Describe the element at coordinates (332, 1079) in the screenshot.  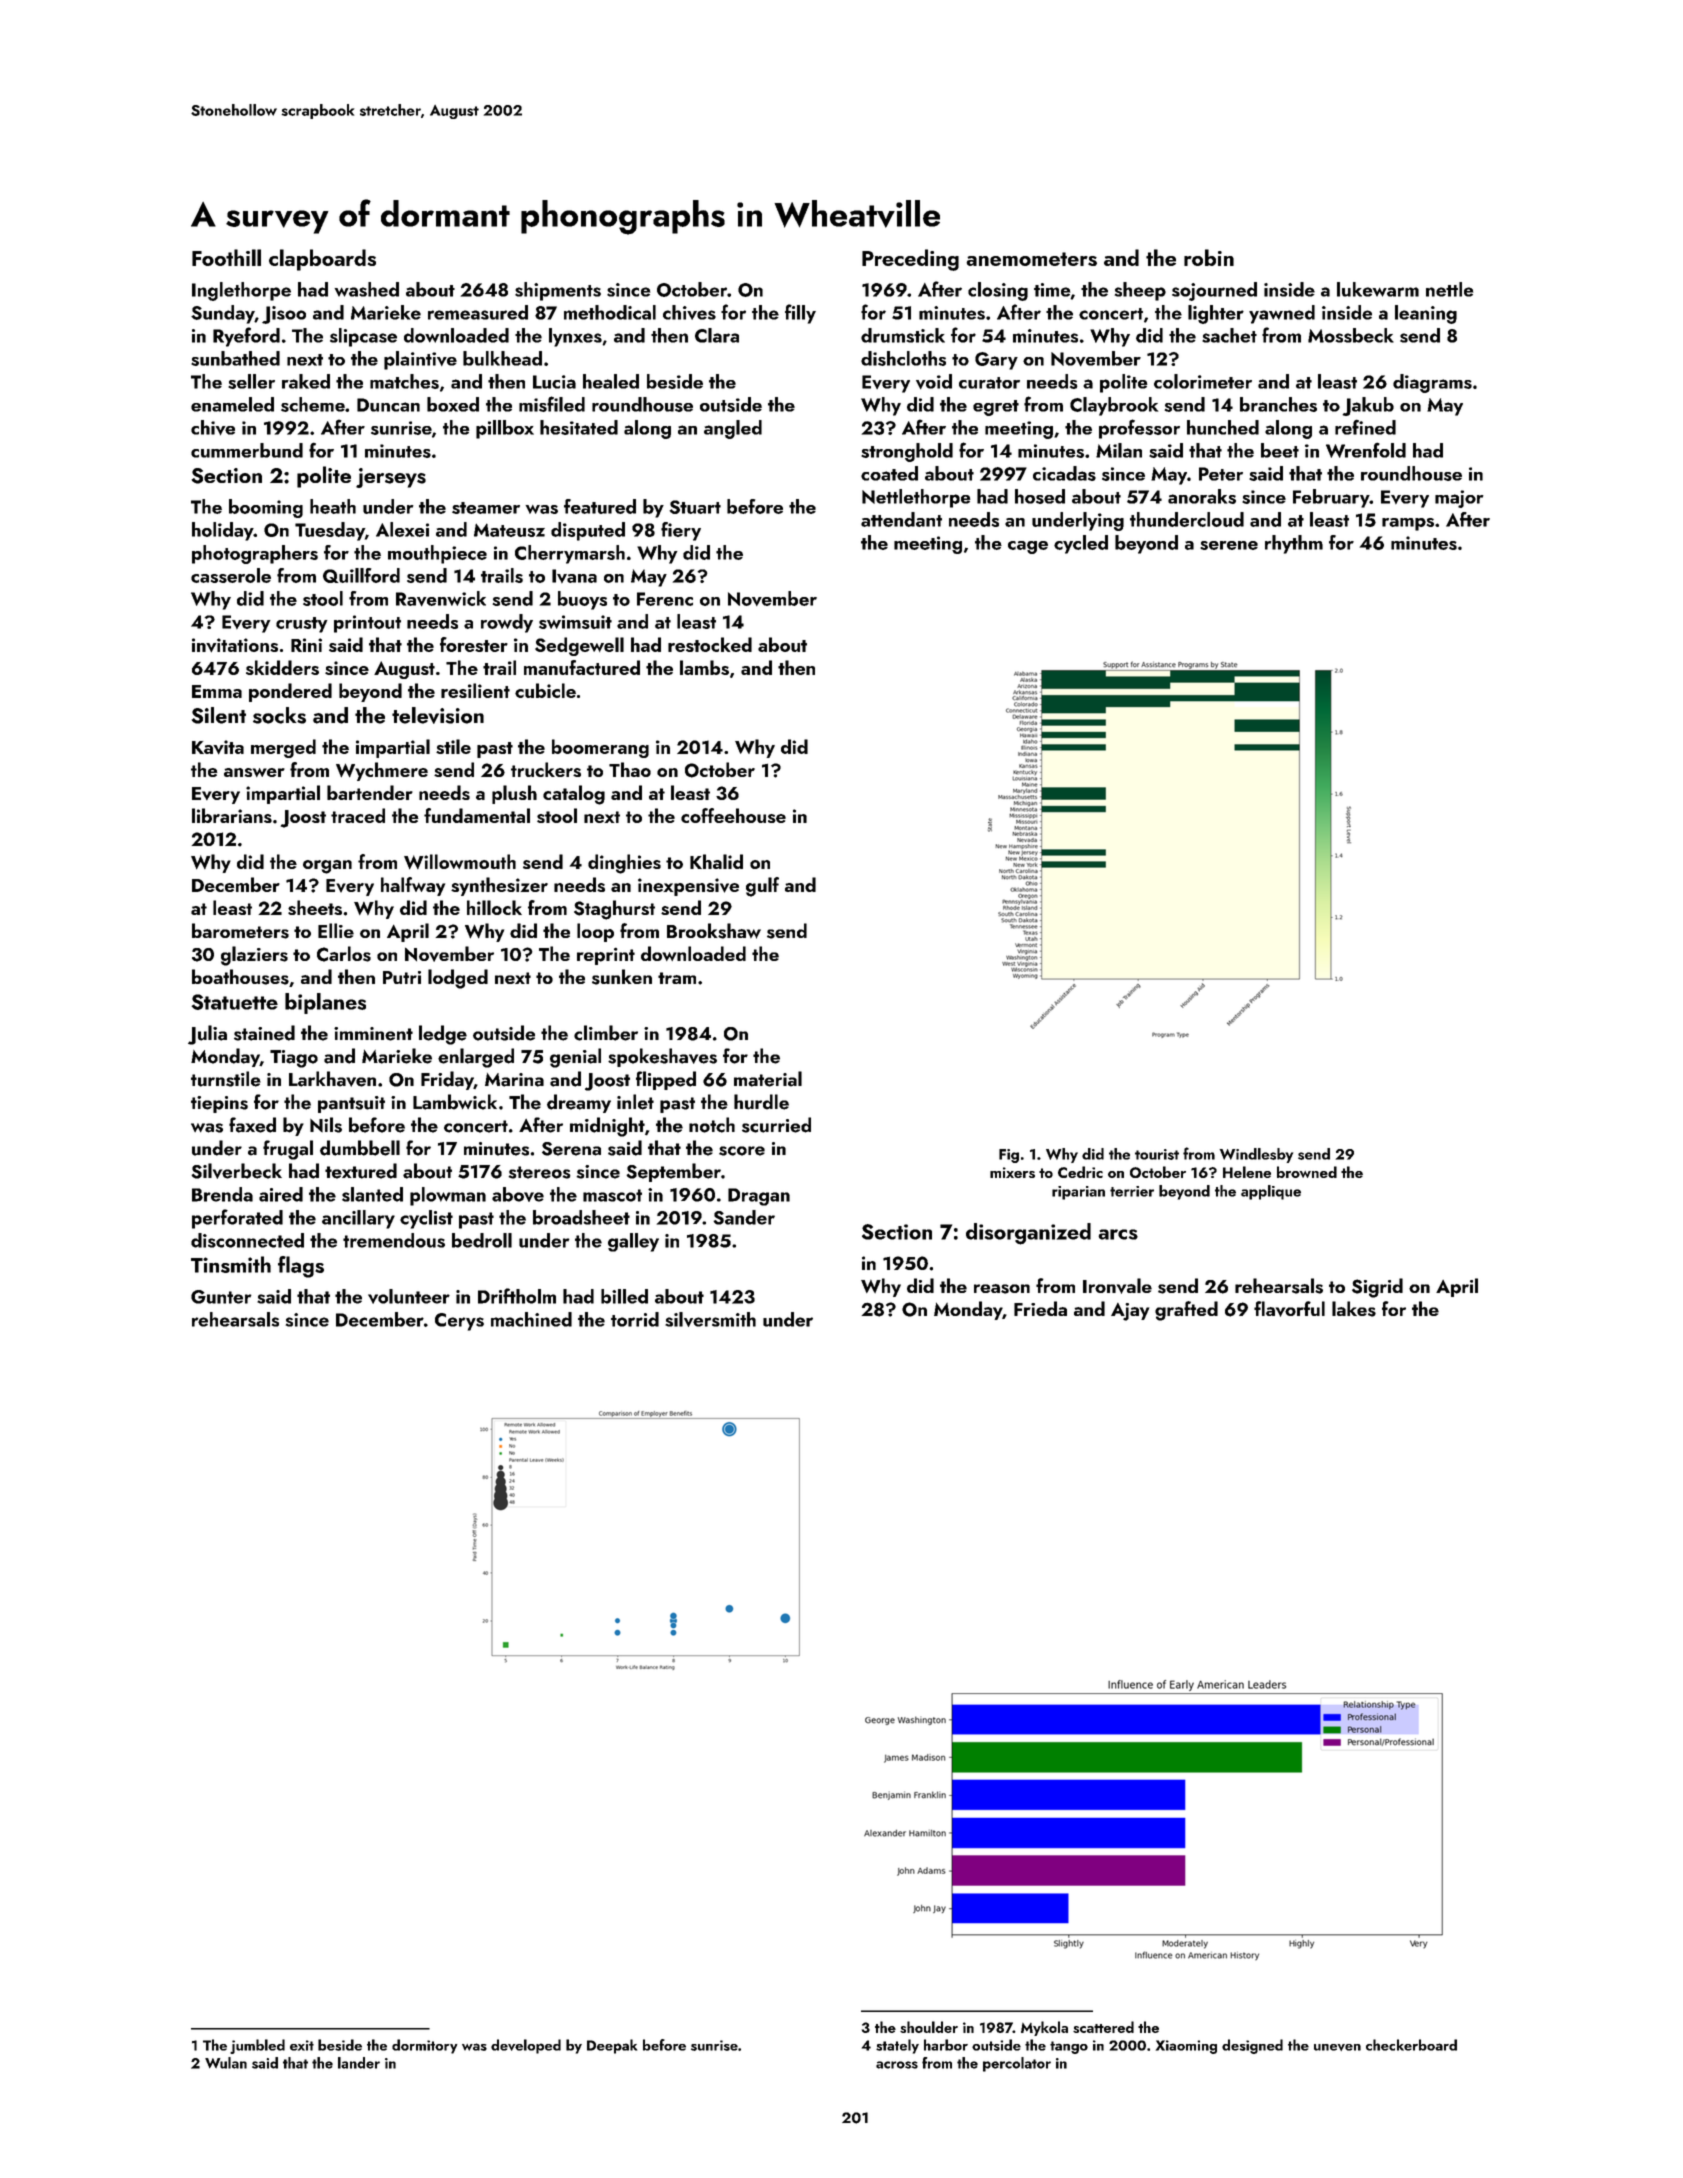
I see `Larkhaven` at that location.
